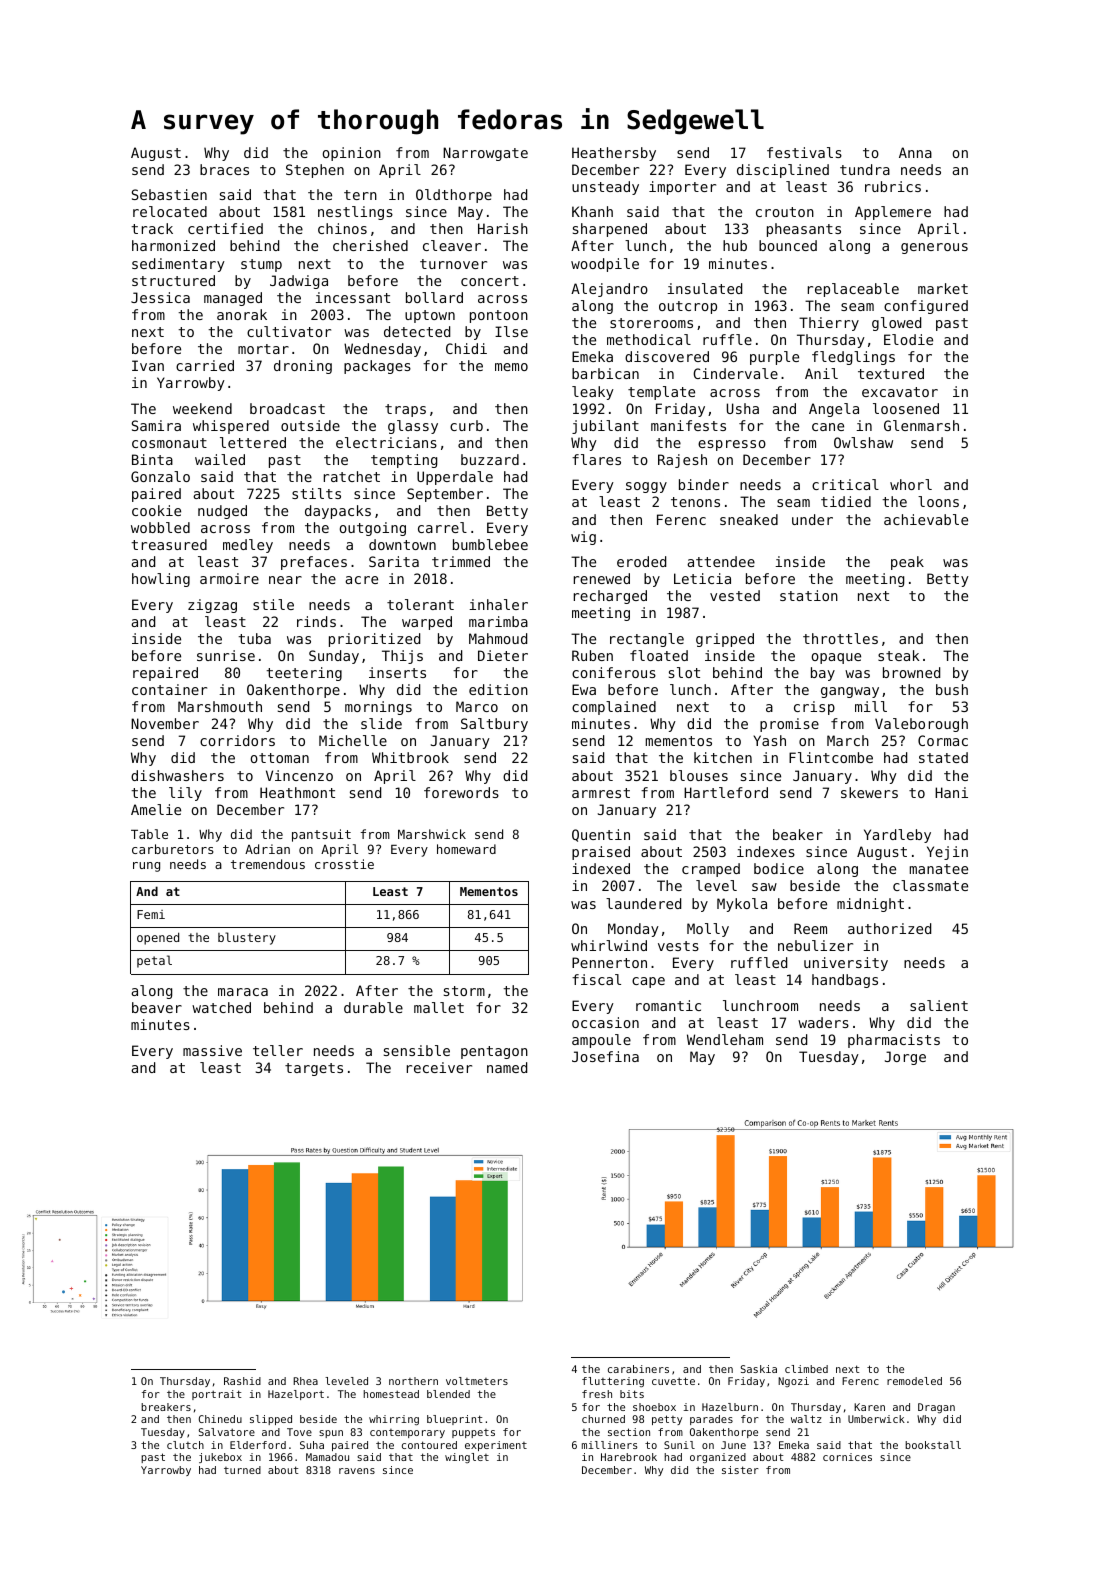  Describe the element at coordinates (939, 1005) in the page. I see `salient` at that location.
